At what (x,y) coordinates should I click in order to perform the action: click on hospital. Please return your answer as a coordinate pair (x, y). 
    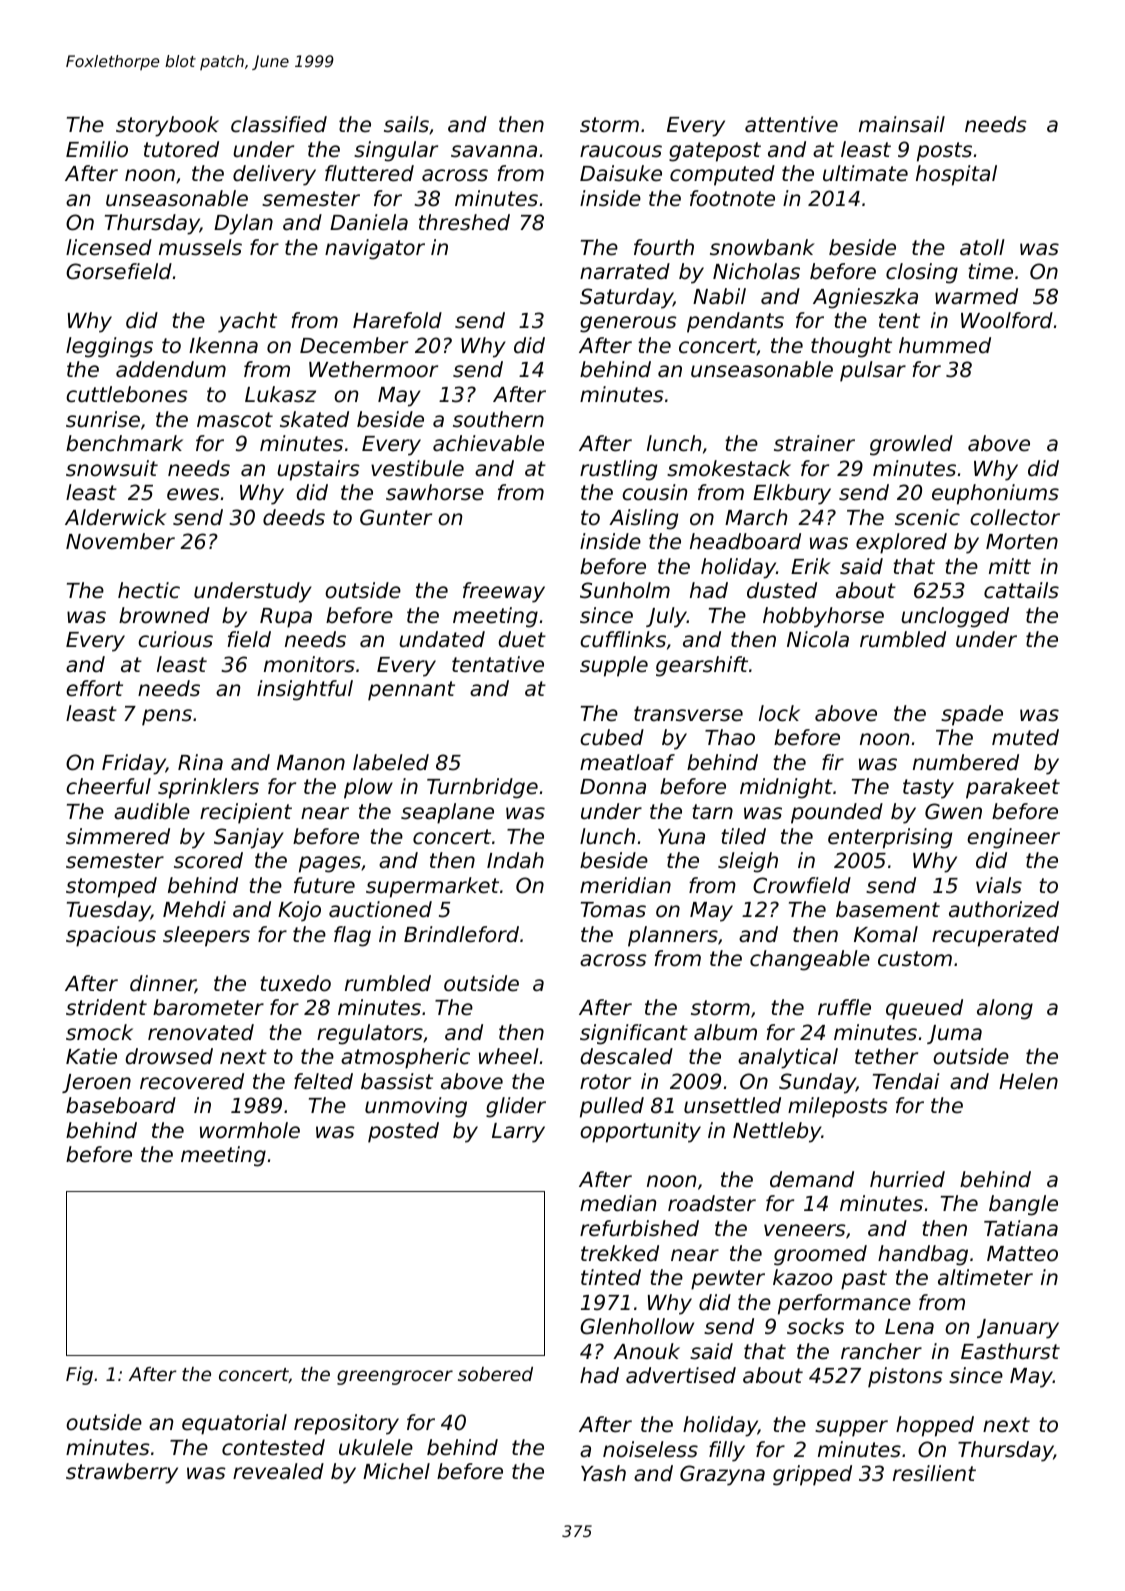
    Looking at the image, I should click on (956, 175).
